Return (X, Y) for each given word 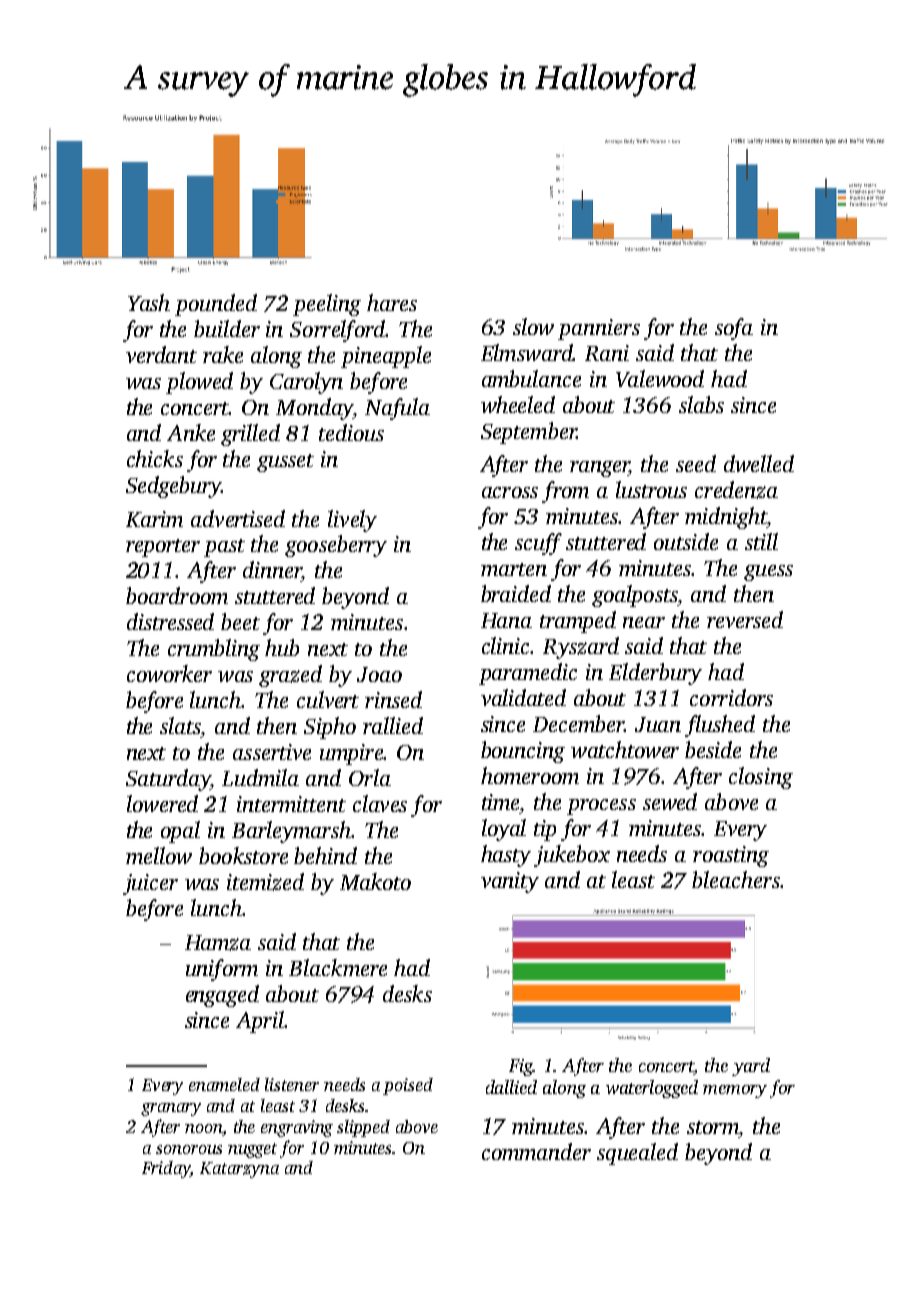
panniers (599, 329)
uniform (222, 970)
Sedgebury (174, 487)
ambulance (531, 378)
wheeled (518, 404)
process (601, 807)
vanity (510, 882)
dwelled (759, 463)
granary (171, 1109)
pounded (216, 305)
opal (180, 832)
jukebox (572, 856)
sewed (670, 801)
